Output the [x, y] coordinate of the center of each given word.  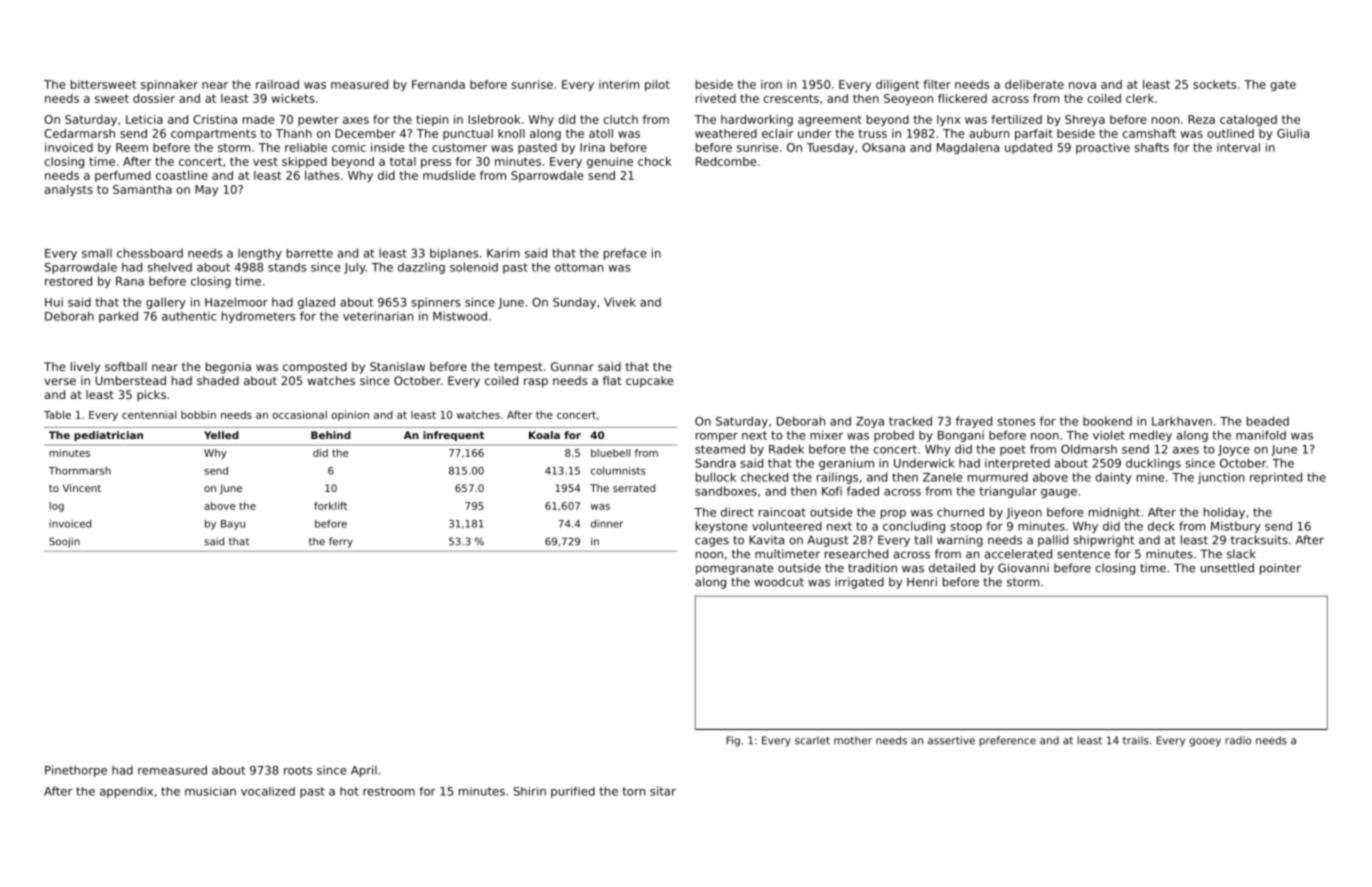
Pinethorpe [76, 771]
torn [633, 791]
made [259, 119]
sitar [663, 791]
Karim [503, 253]
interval [1238, 147]
